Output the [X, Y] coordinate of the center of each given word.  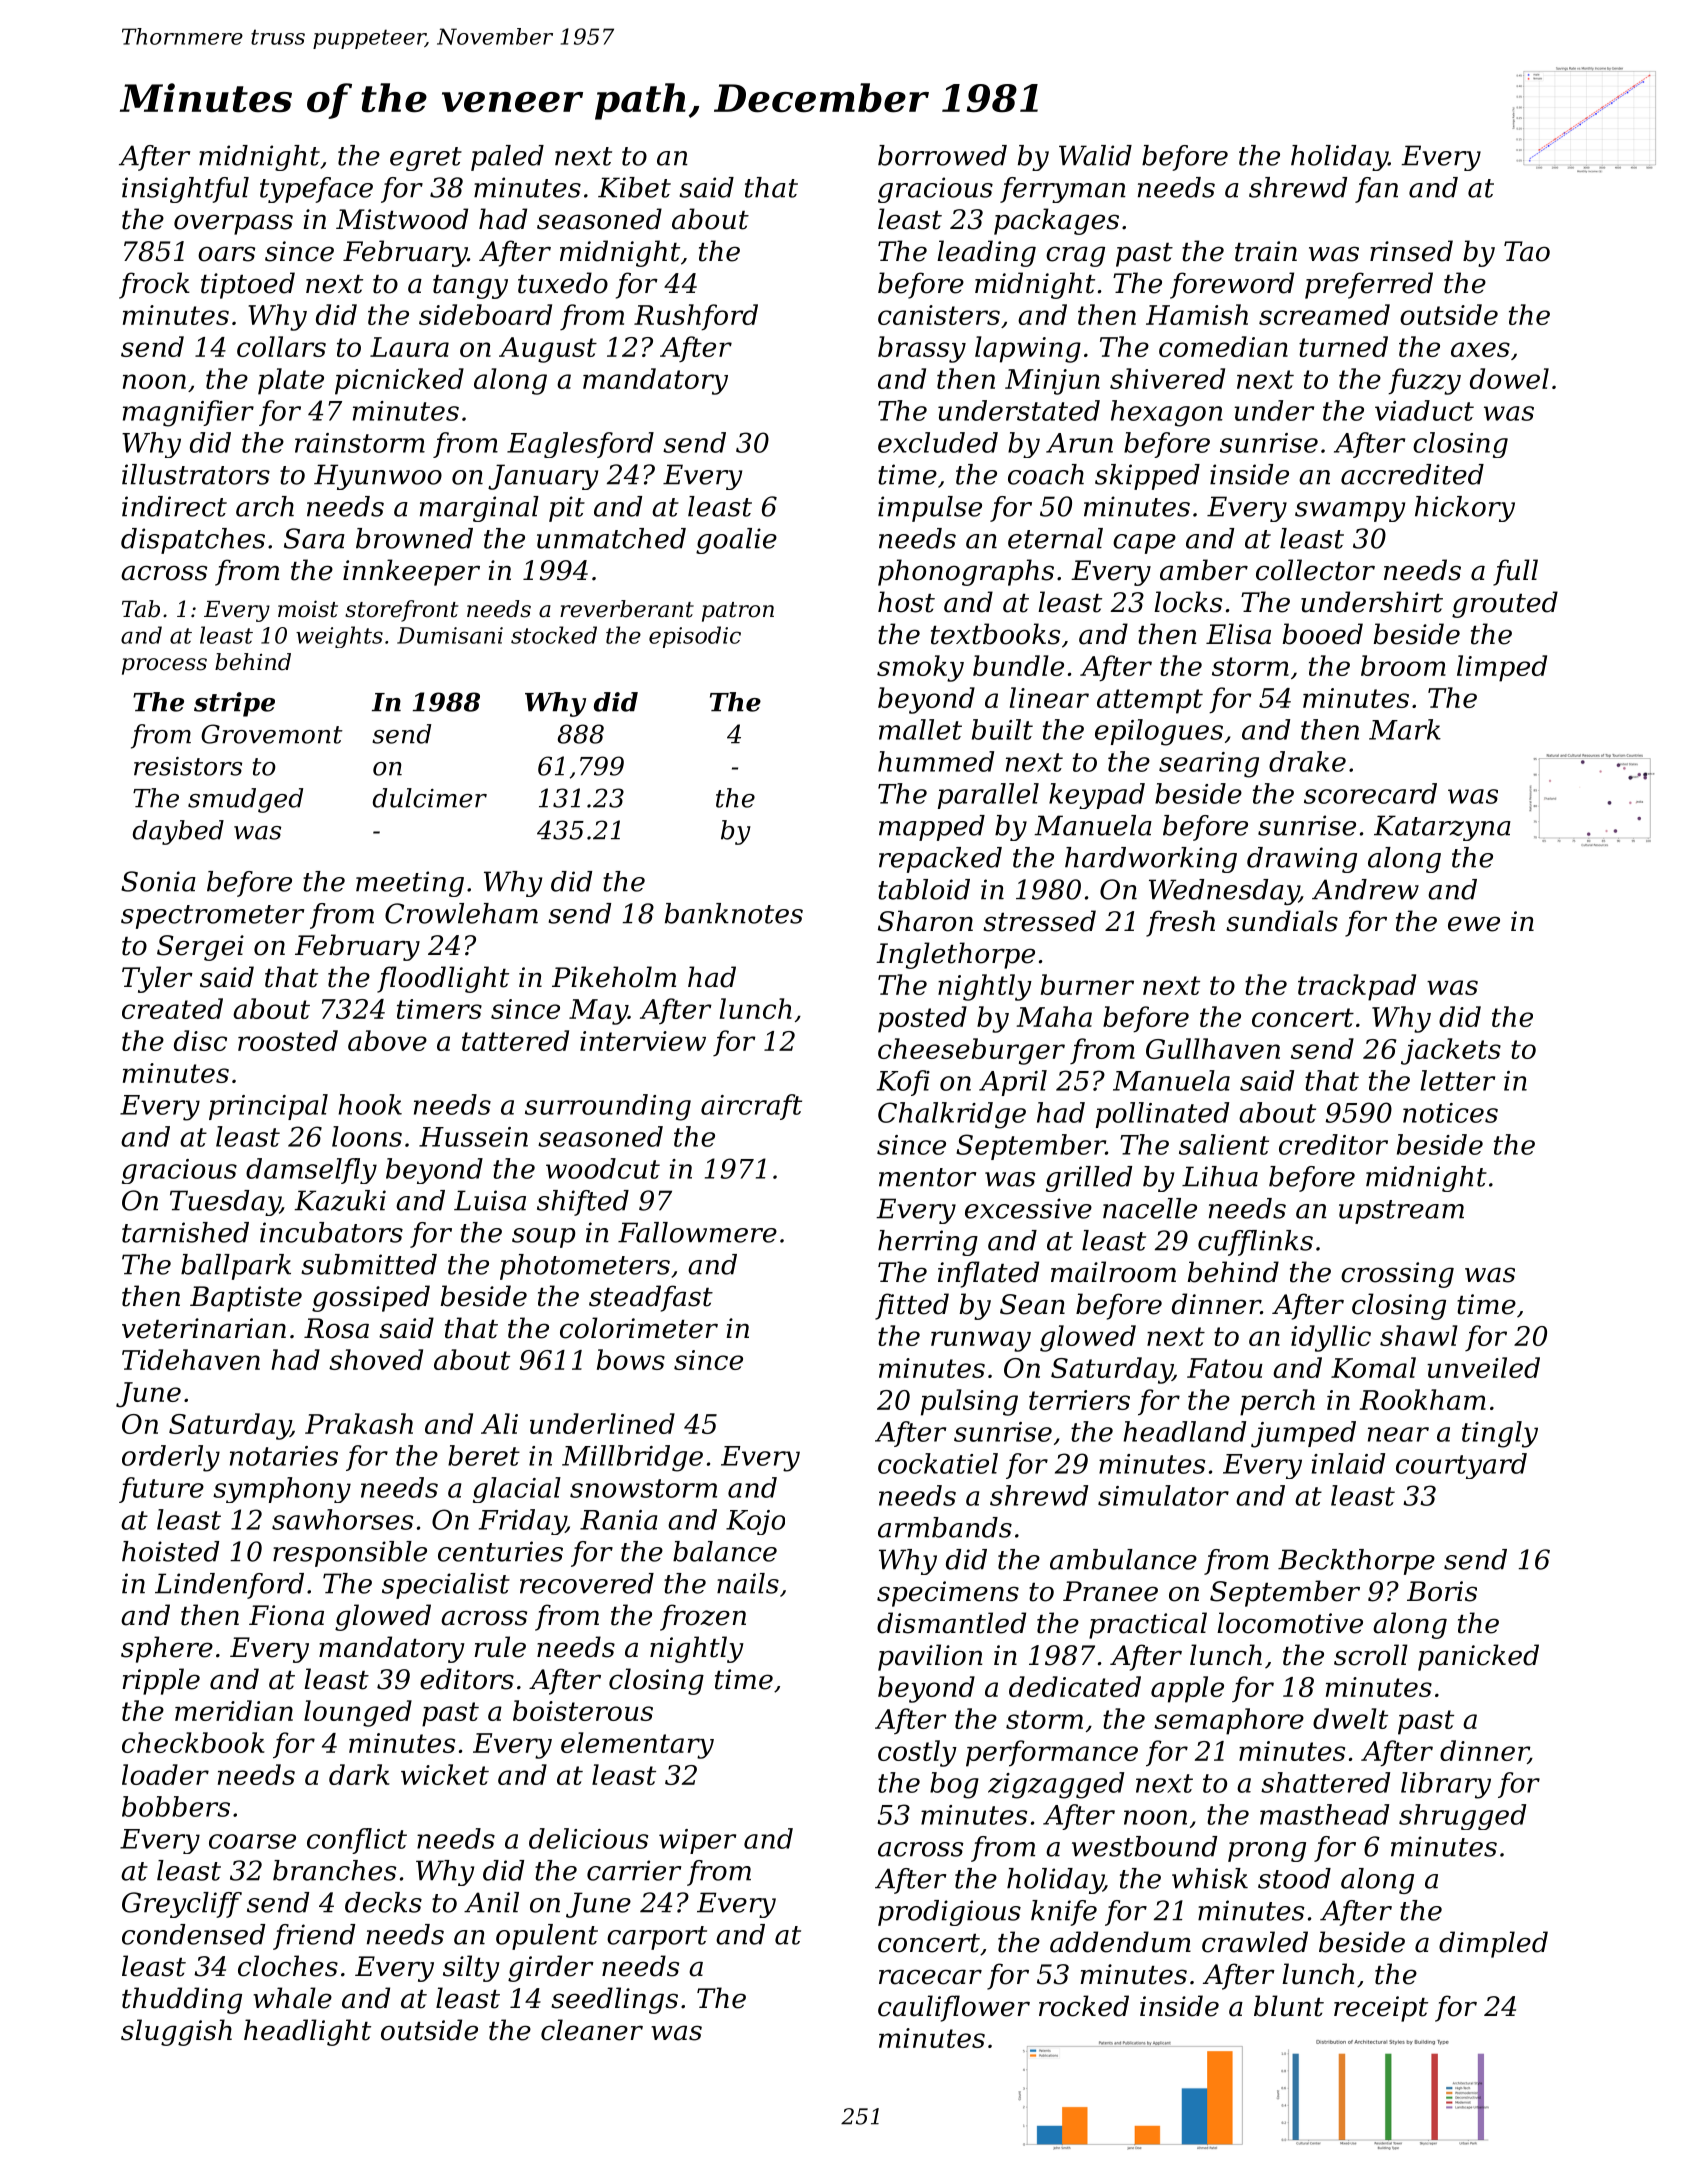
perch [1277, 1402]
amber [1204, 570]
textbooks [995, 634]
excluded [938, 442]
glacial [517, 1490]
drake [1307, 761]
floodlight [443, 979]
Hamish [1197, 314]
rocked [1084, 2006]
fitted [912, 1306]
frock [154, 285]
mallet [920, 729]
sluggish [176, 2032]
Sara [314, 538]
